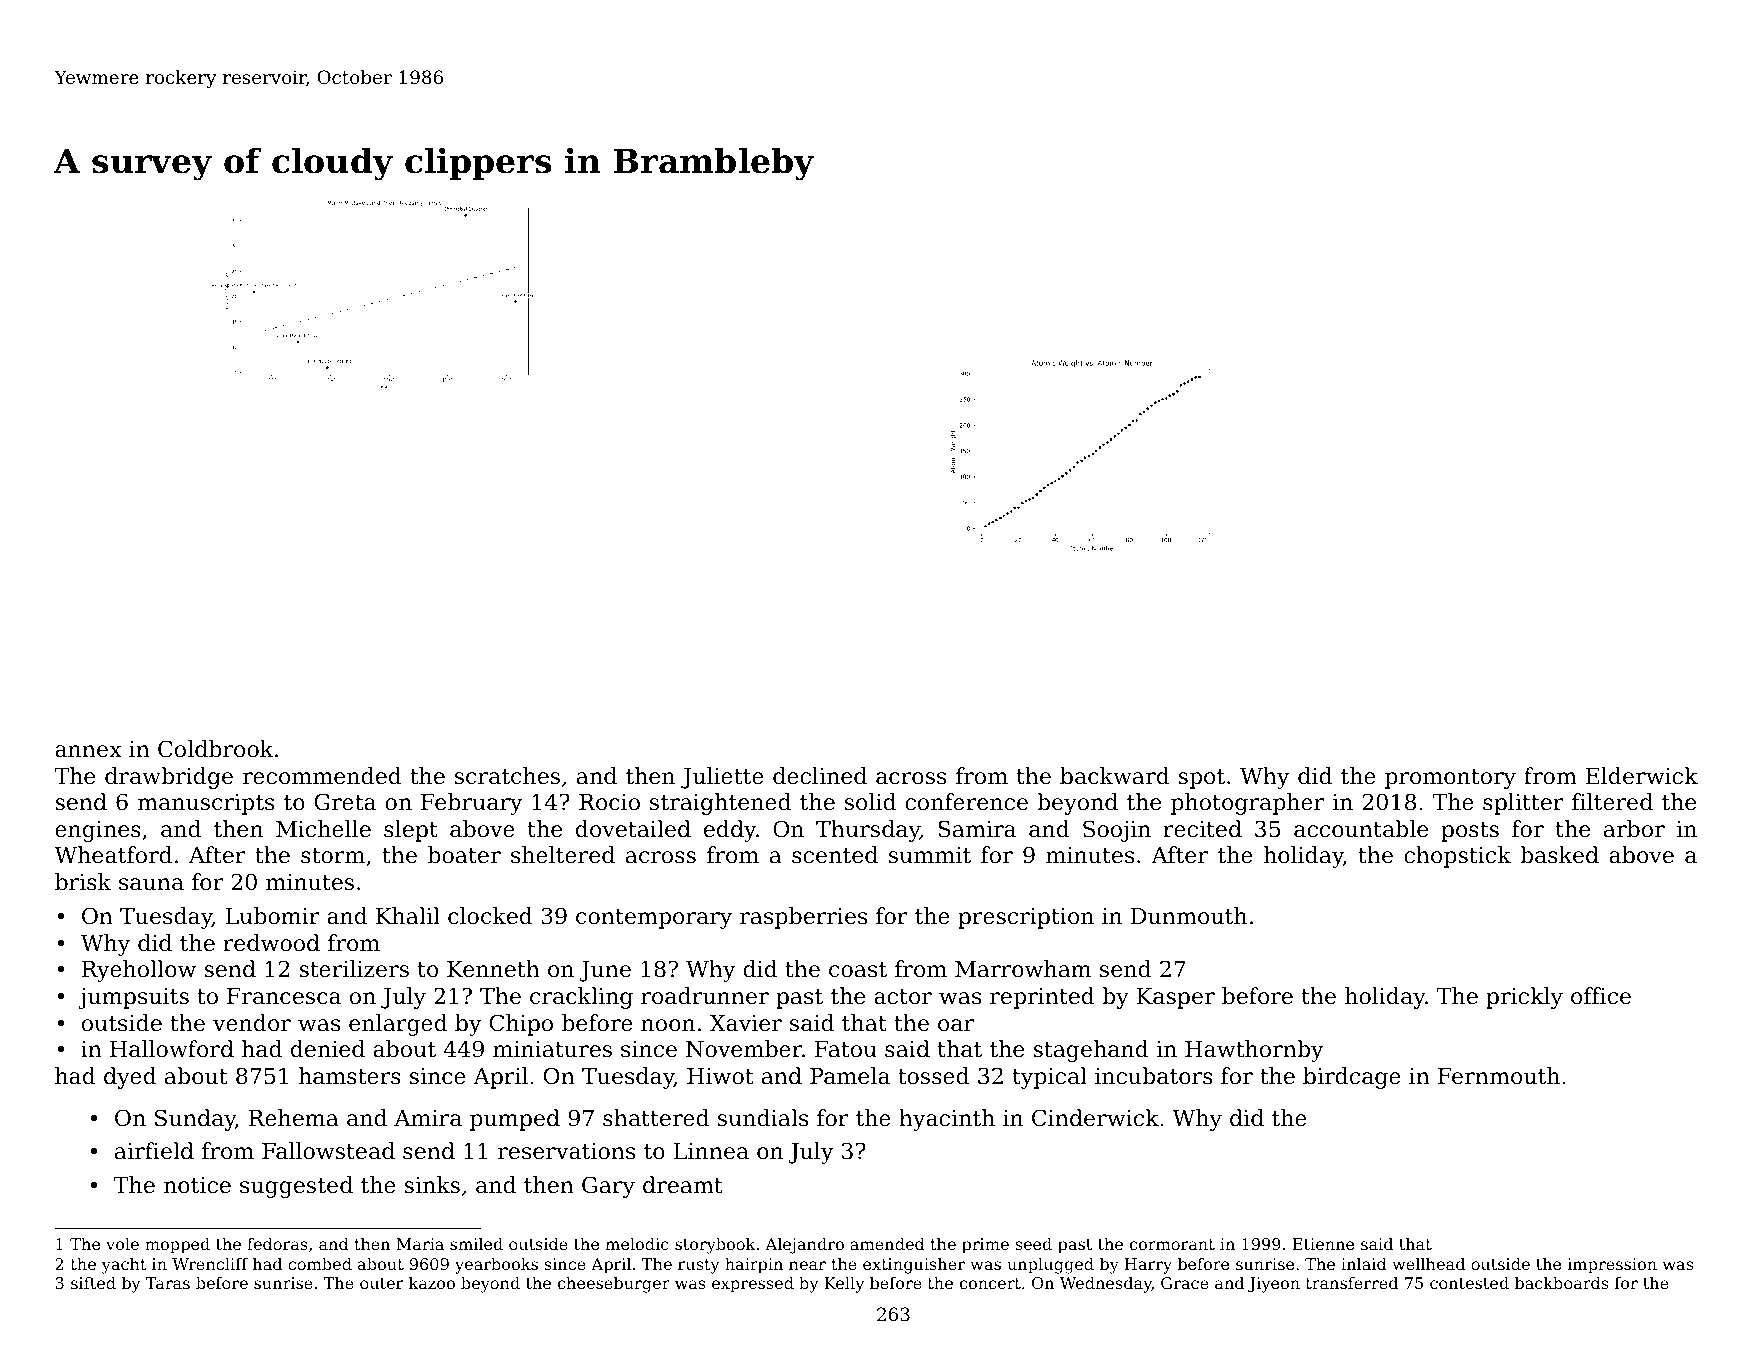 The height and width of the screenshot is (1354, 1752). What do you see at coordinates (1323, 1244) in the screenshot?
I see `Etienne` at bounding box center [1323, 1244].
